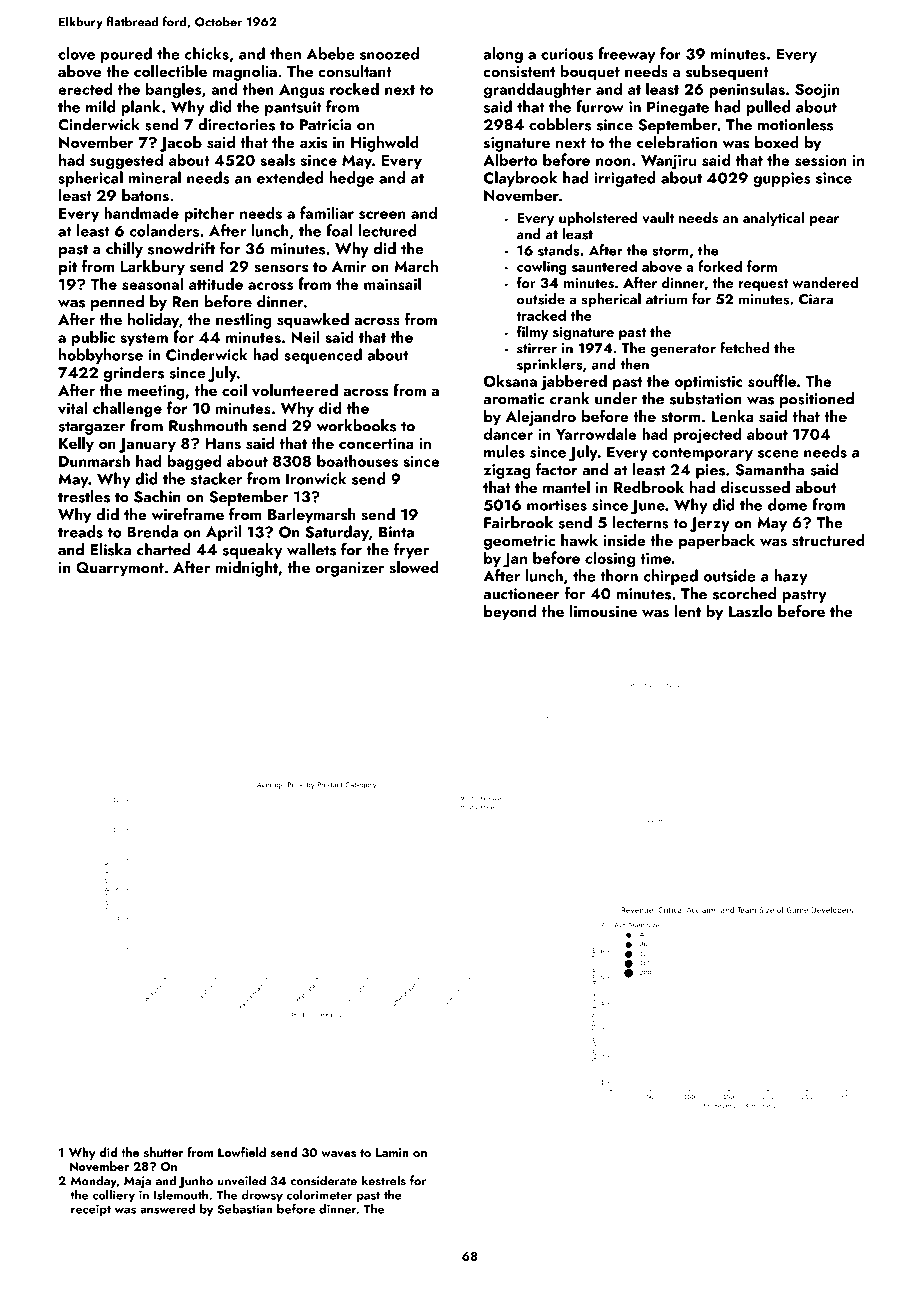 The width and height of the screenshot is (924, 1308). Describe the element at coordinates (510, 613) in the screenshot. I see `beyond` at that location.
